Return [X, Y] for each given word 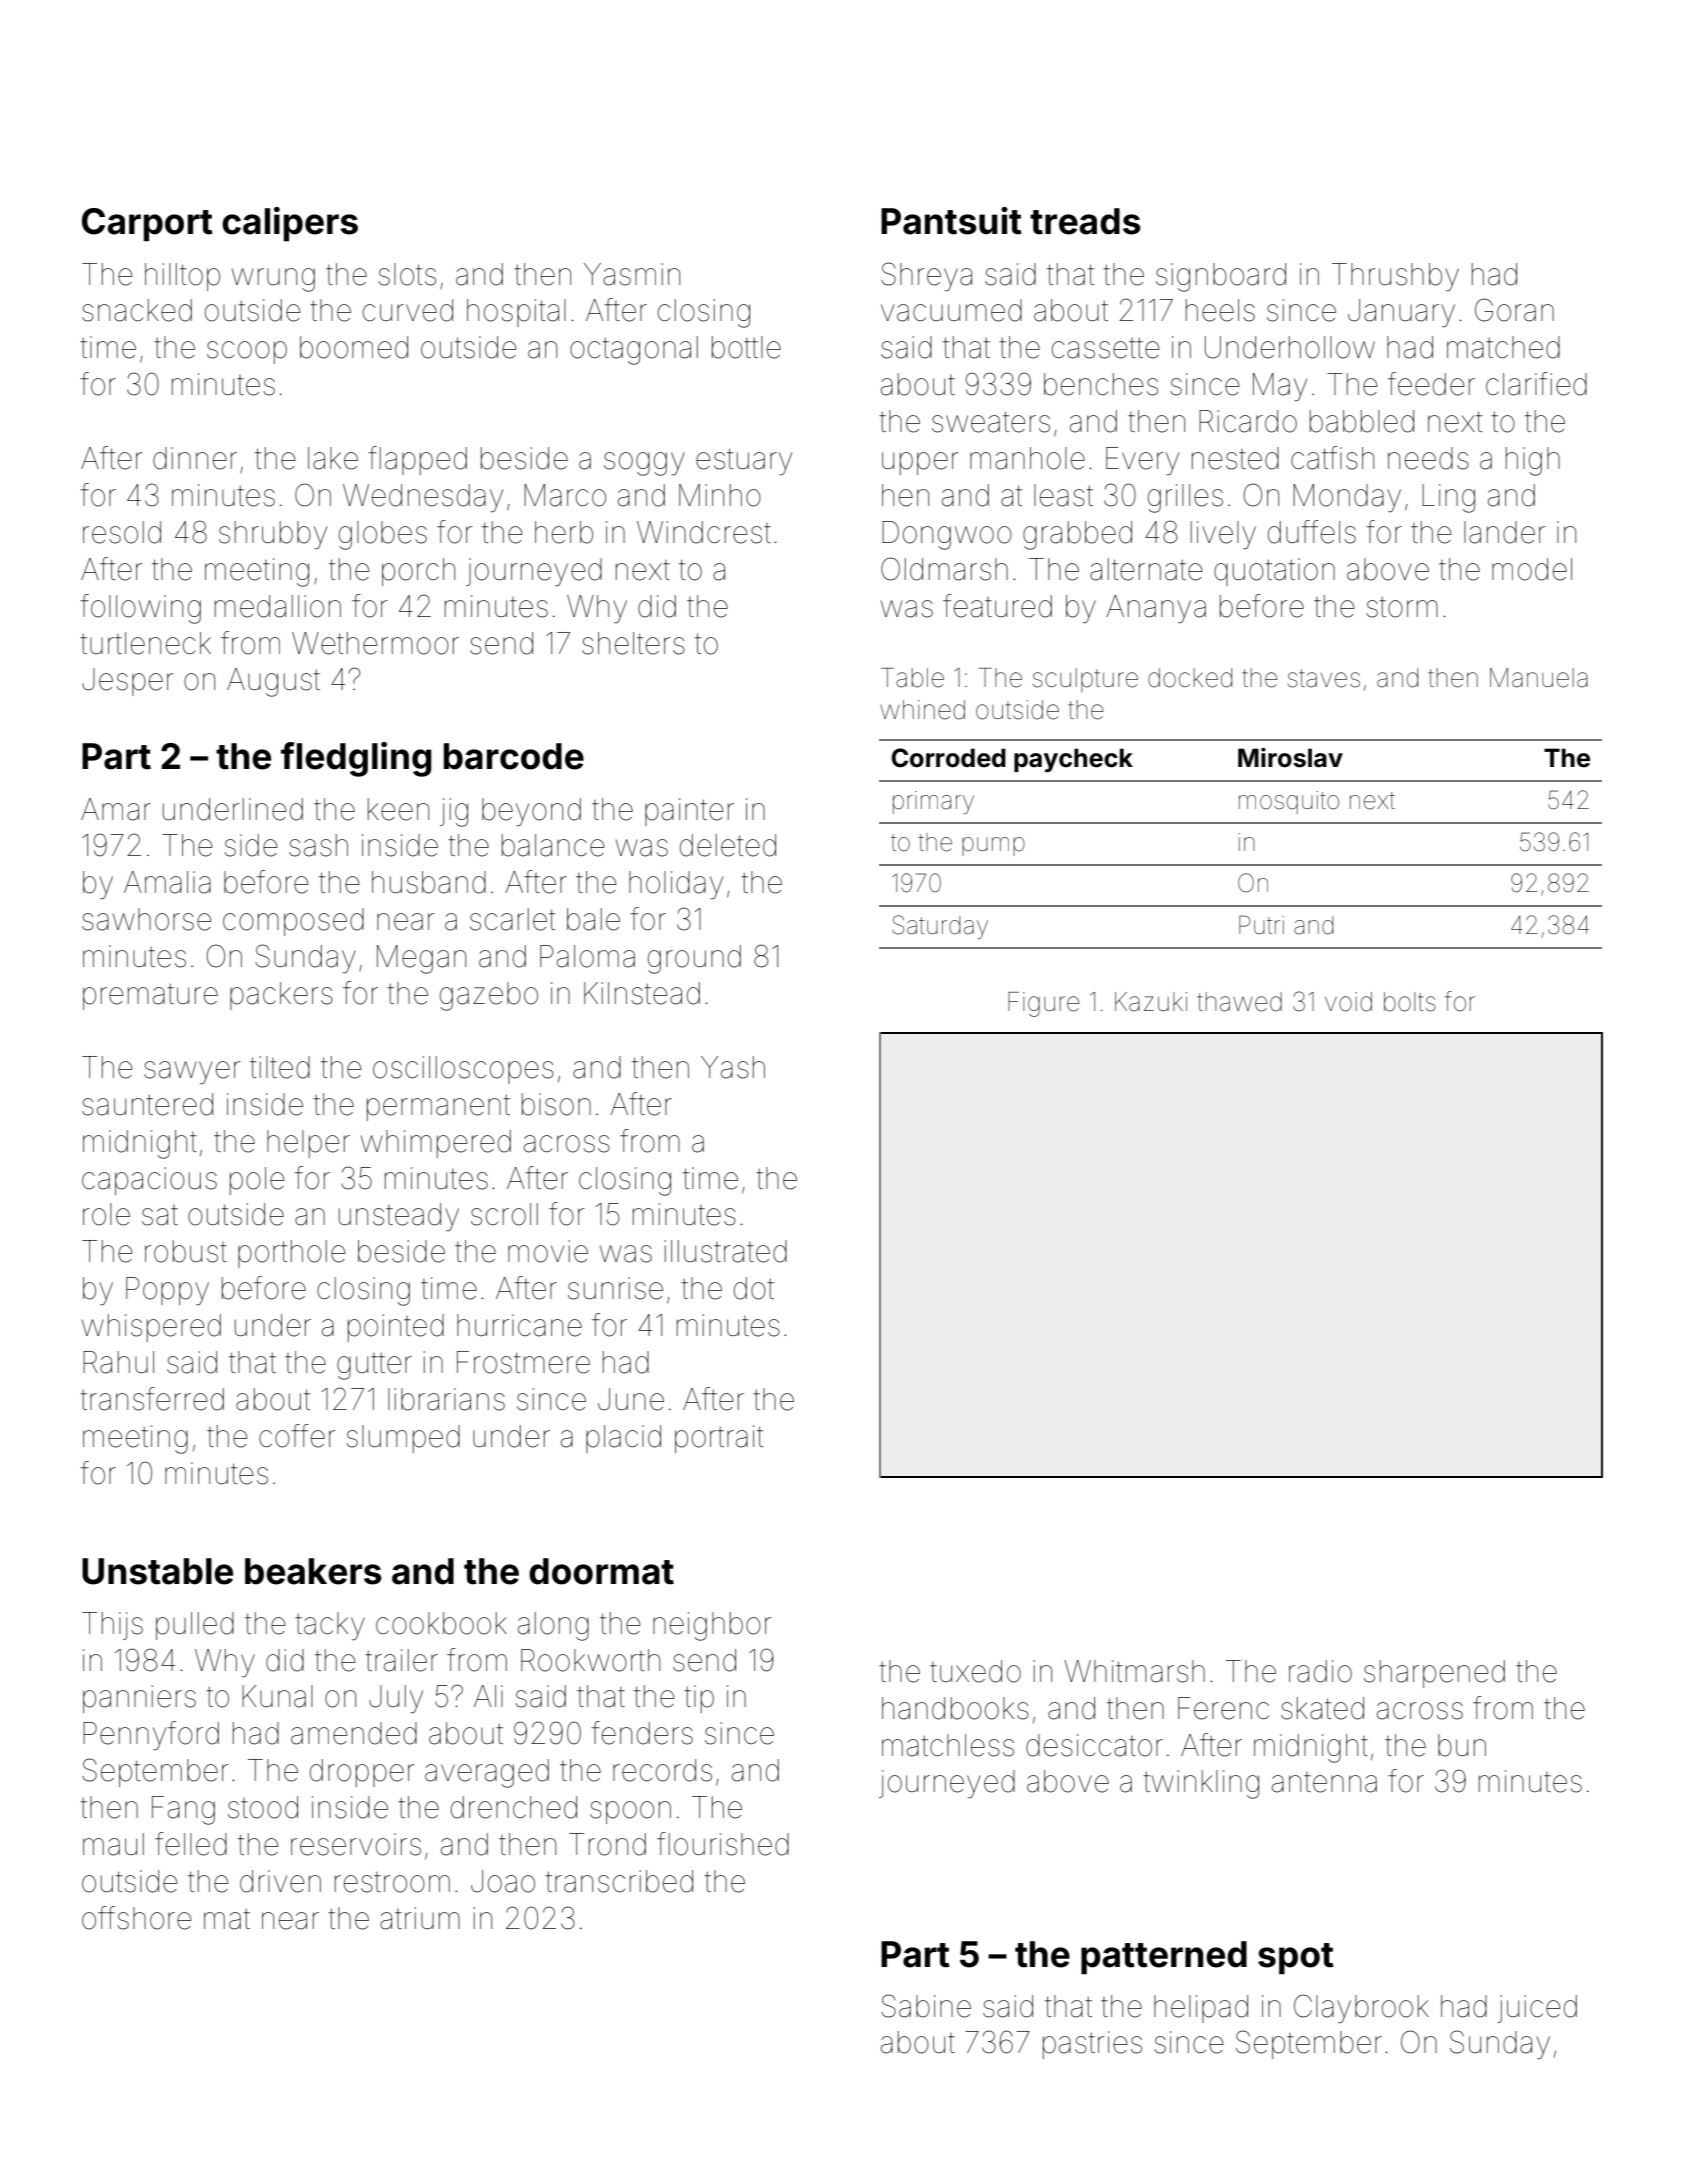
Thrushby [1395, 277]
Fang [183, 1810]
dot [754, 1288]
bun [1462, 1745]
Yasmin [632, 274]
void [1348, 1002]
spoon [630, 1812]
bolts [1410, 1002]
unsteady [399, 1217]
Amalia [167, 882]
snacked [137, 310]
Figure [1043, 1004]
